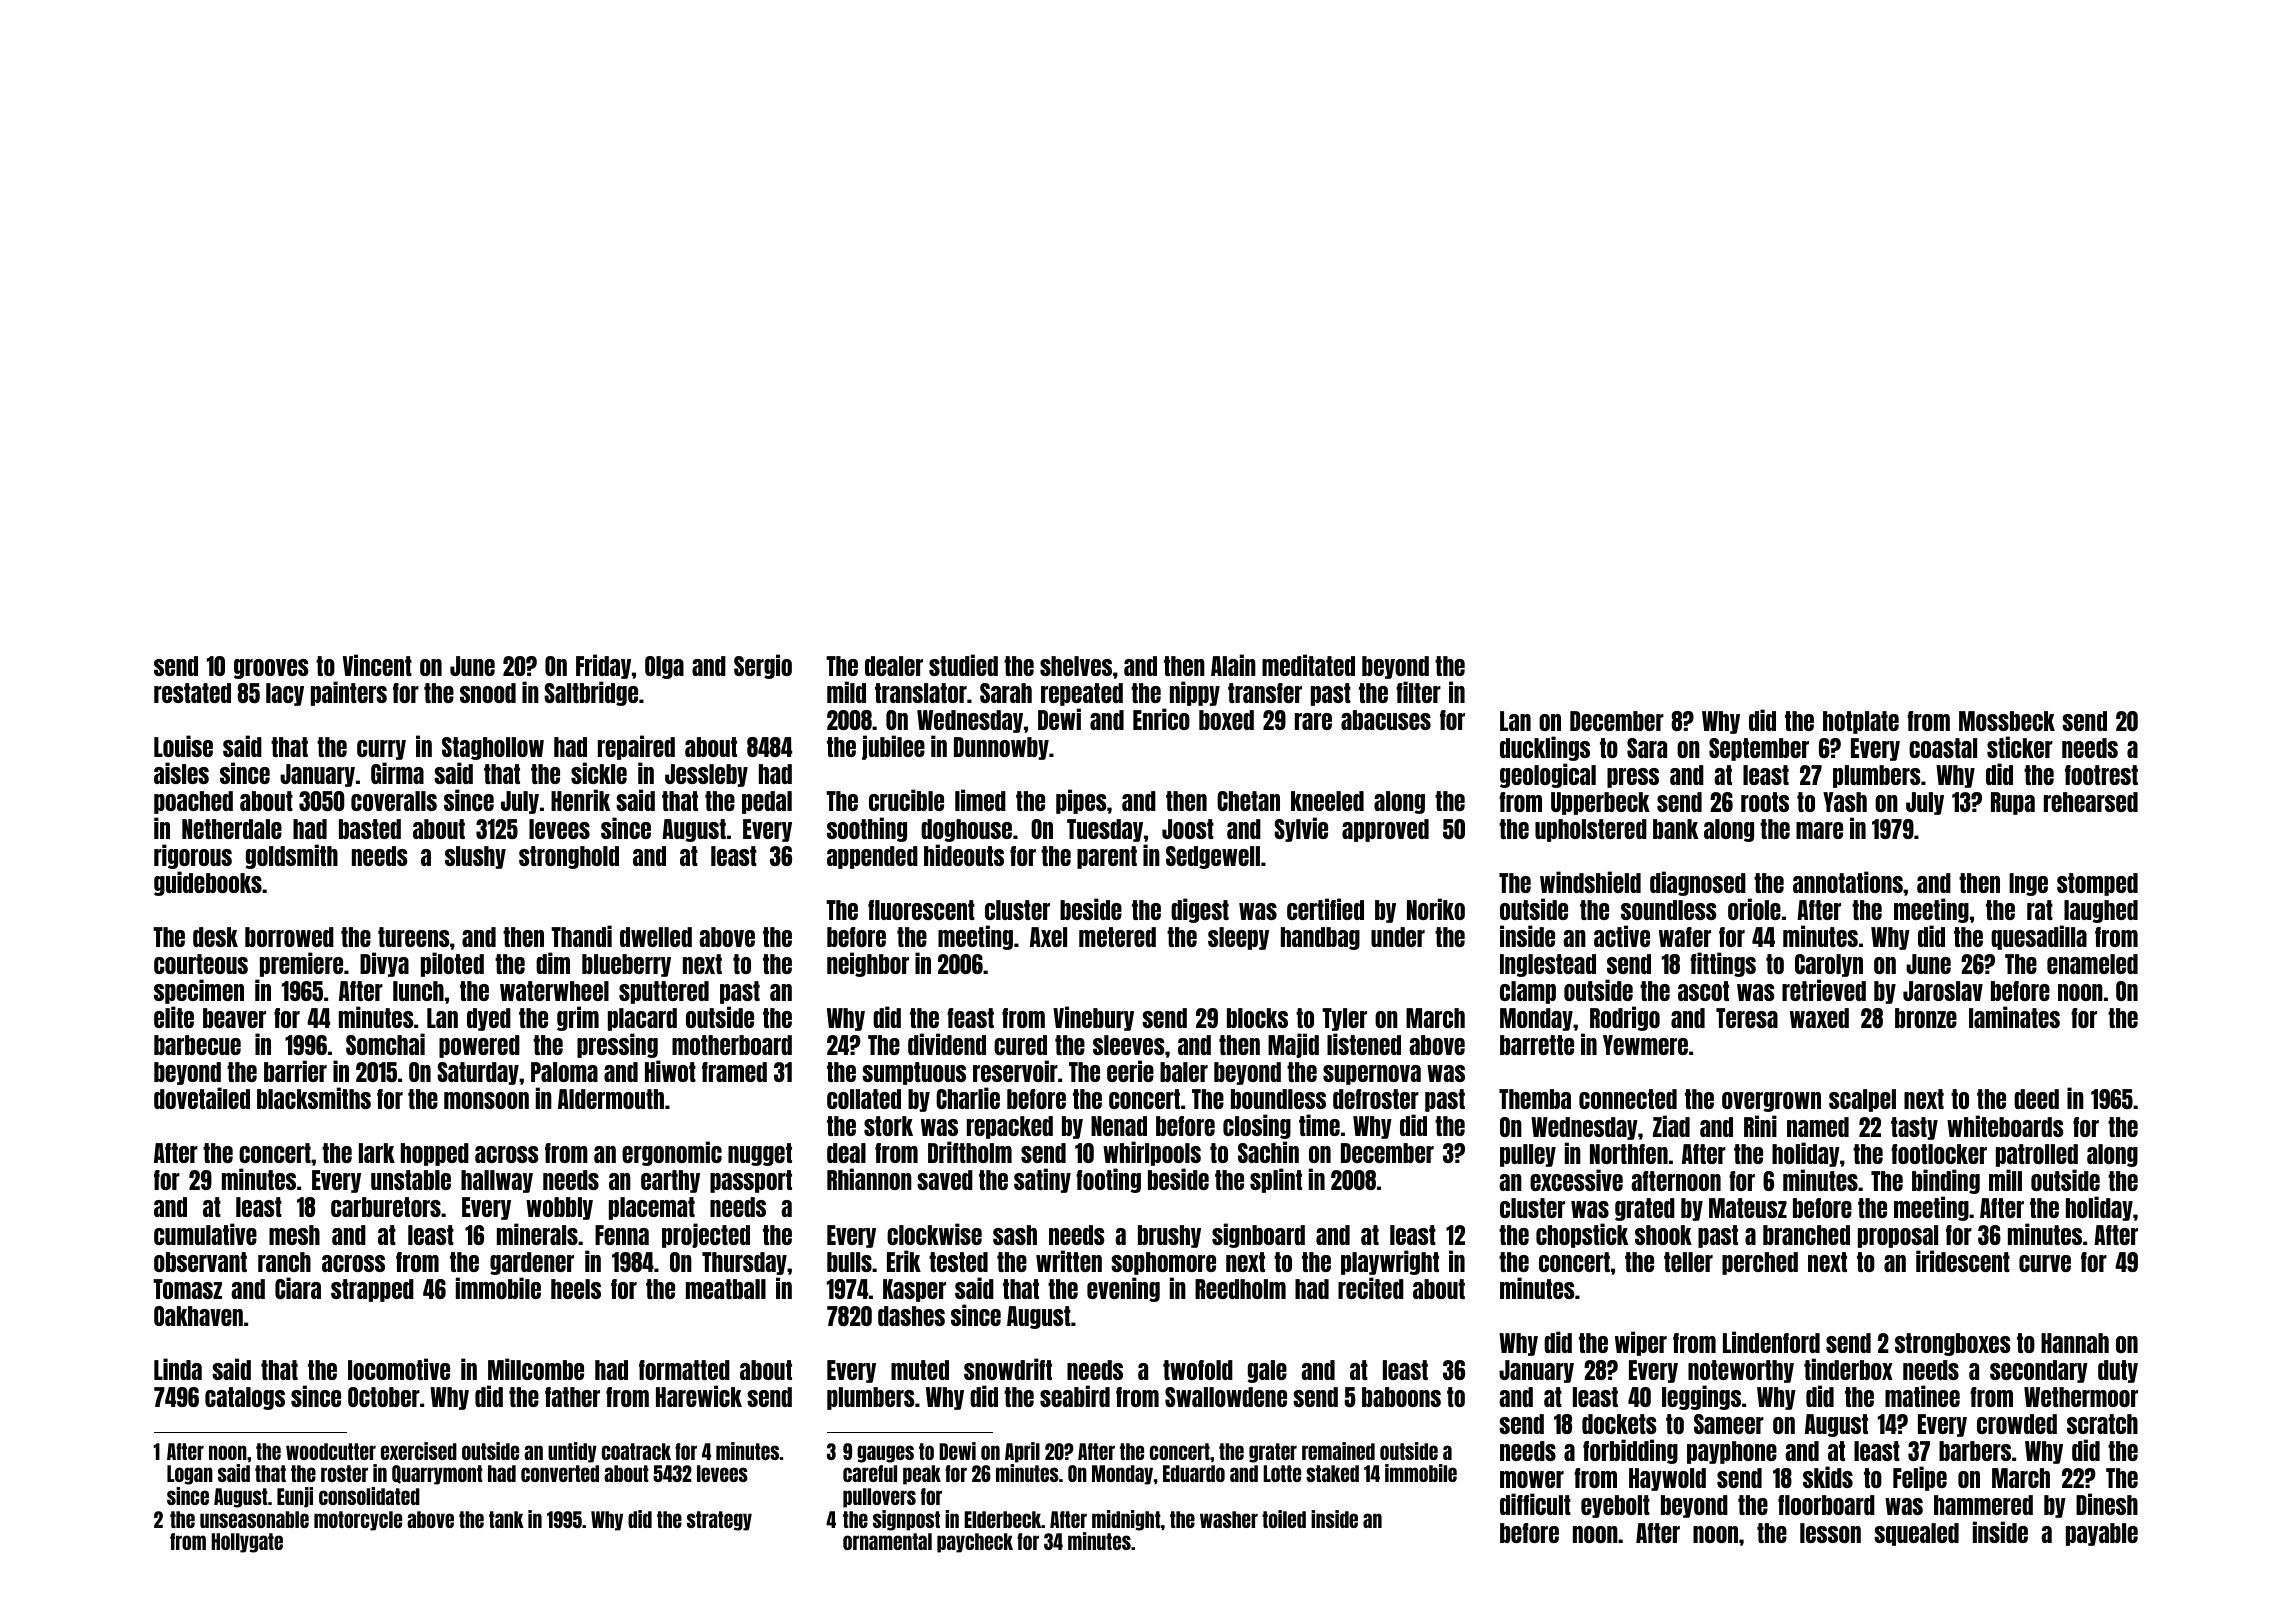 This document has height=1620, width=2292. I want to click on tank, so click(506, 1519).
